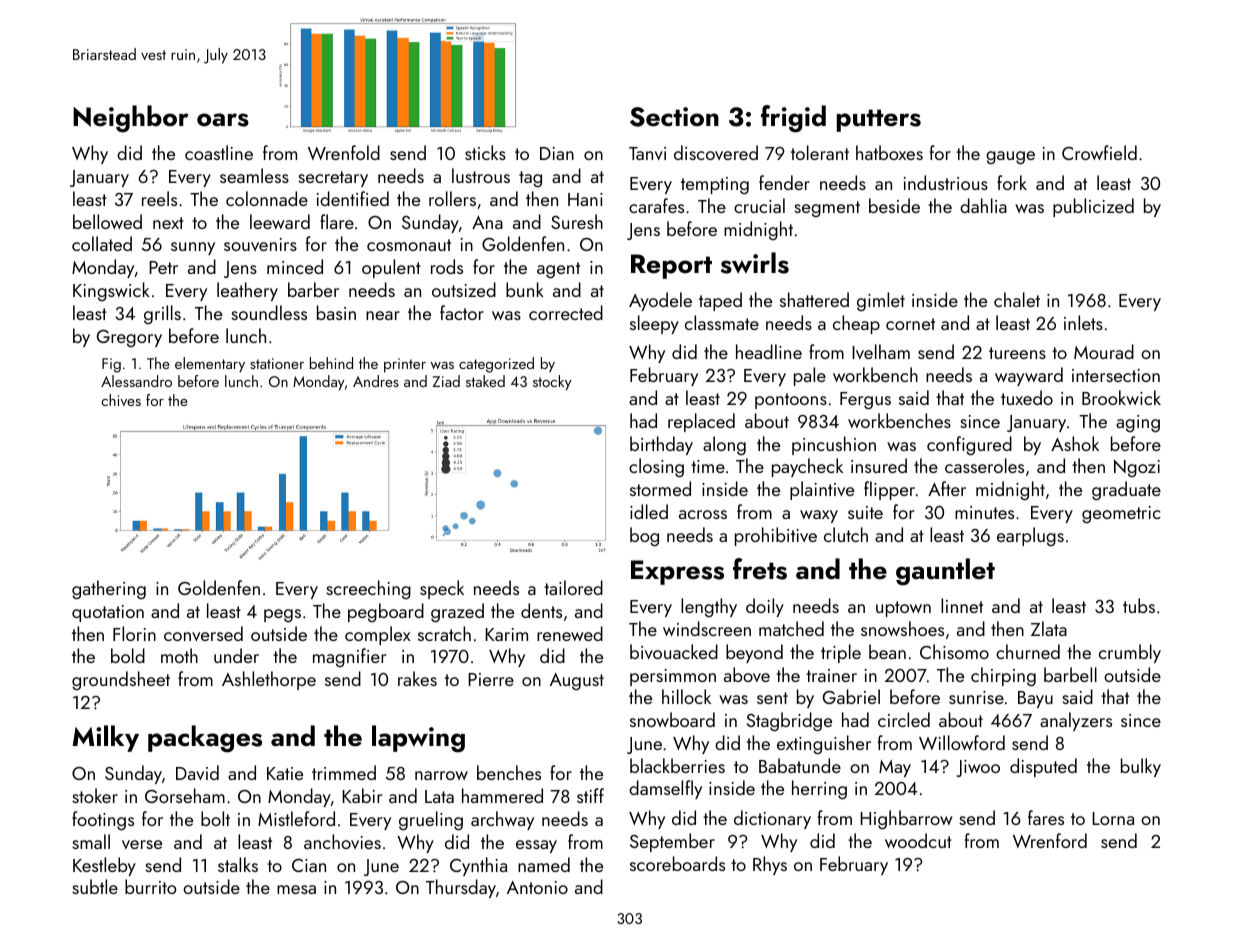 Image resolution: width=1233 pixels, height=952 pixels. What do you see at coordinates (918, 840) in the image?
I see `woodcut` at bounding box center [918, 840].
